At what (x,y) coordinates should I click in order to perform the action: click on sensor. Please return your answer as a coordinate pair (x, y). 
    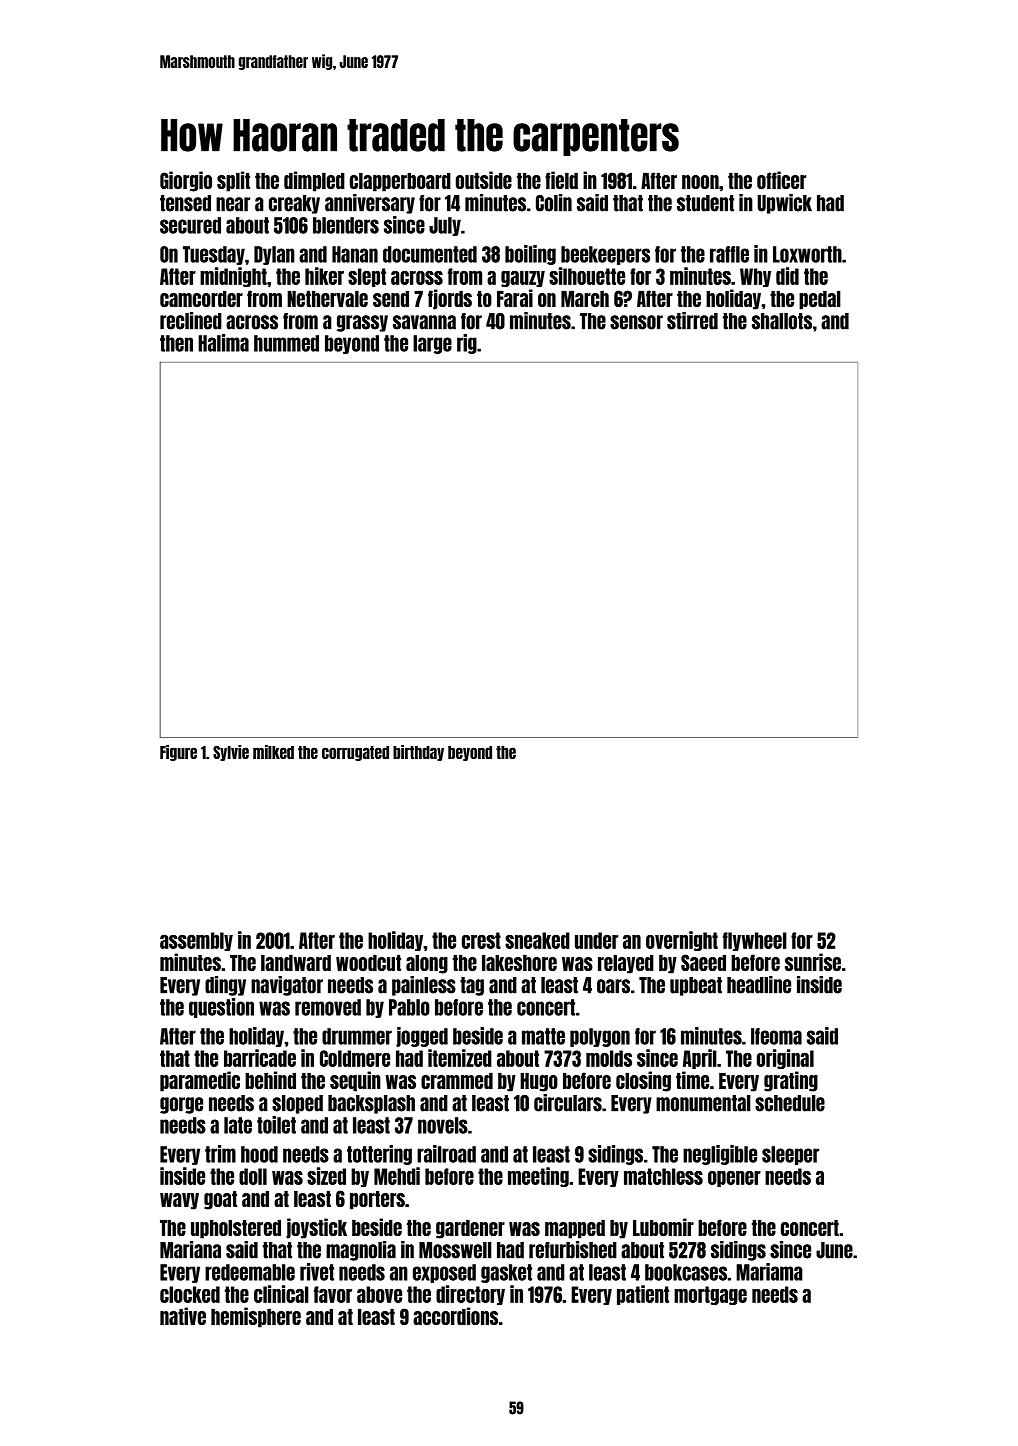
    Looking at the image, I should click on (636, 322).
